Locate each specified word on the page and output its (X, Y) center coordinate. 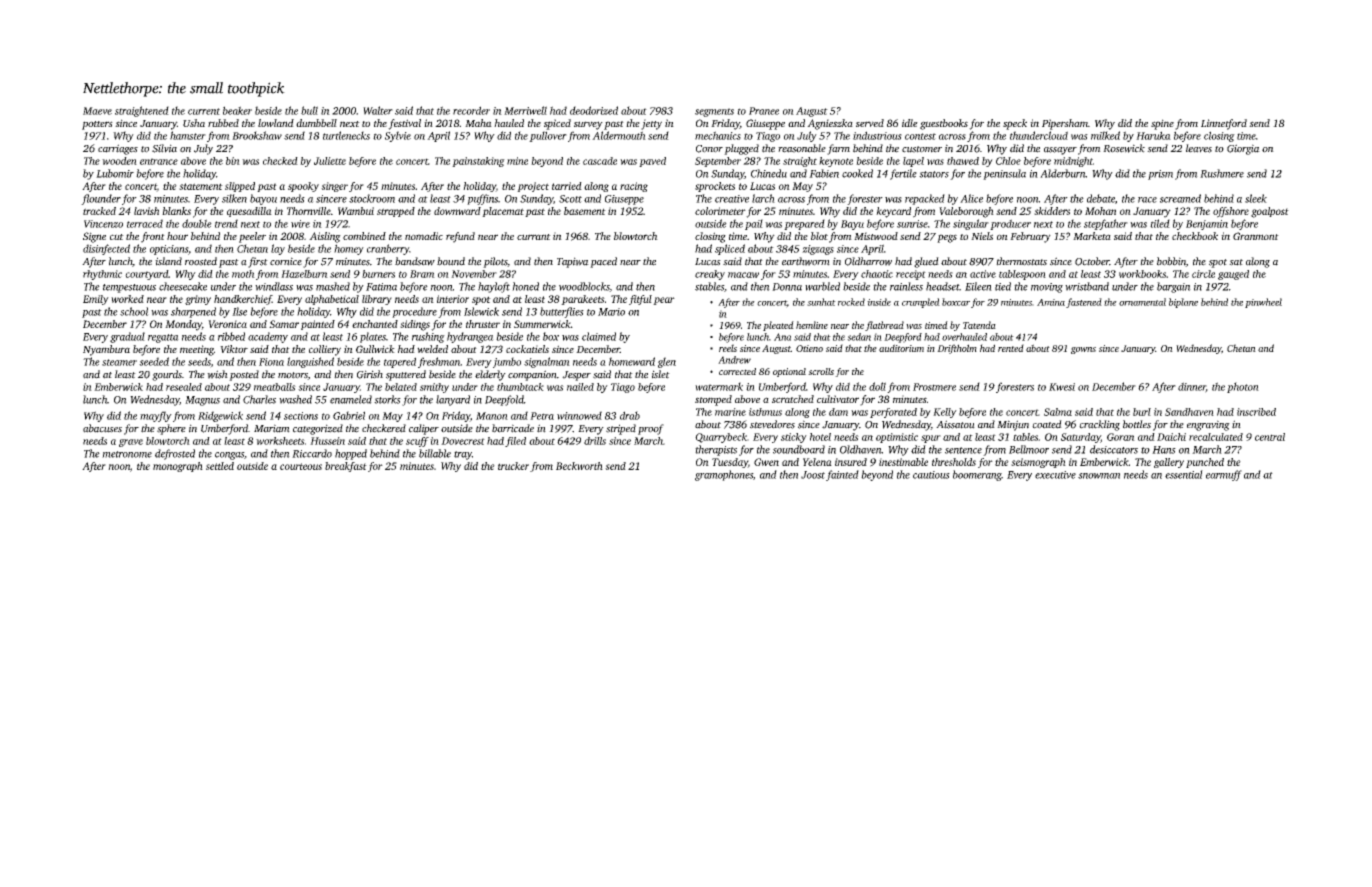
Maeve (97, 111)
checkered (384, 428)
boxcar (956, 302)
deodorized (594, 110)
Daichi (1171, 437)
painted (318, 325)
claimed (599, 336)
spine (1162, 124)
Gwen (766, 462)
